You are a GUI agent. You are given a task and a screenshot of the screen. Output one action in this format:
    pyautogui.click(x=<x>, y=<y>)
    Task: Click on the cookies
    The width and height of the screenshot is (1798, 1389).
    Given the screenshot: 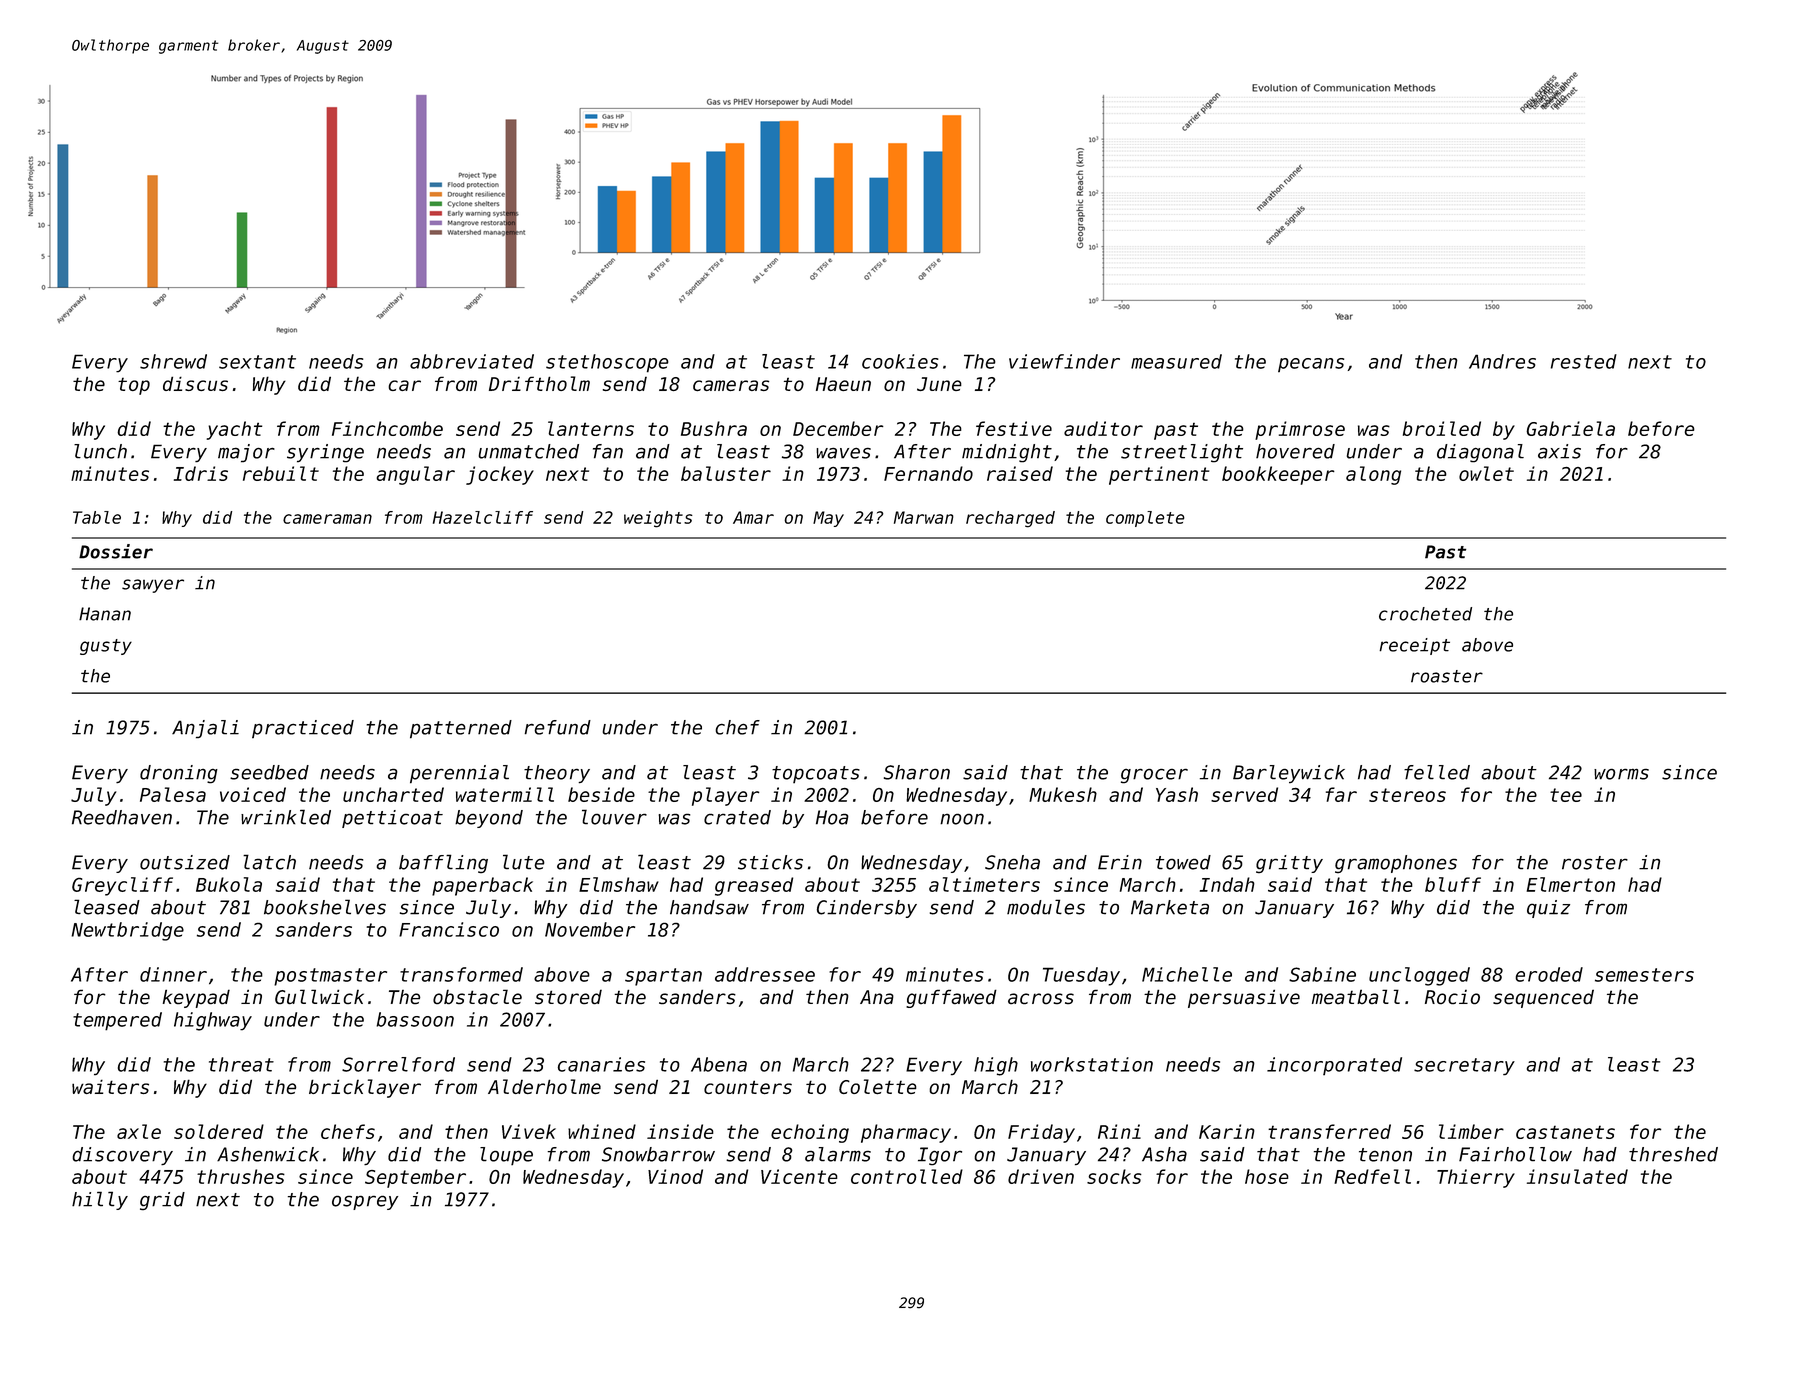 What is the action you would take?
    pyautogui.click(x=900, y=361)
